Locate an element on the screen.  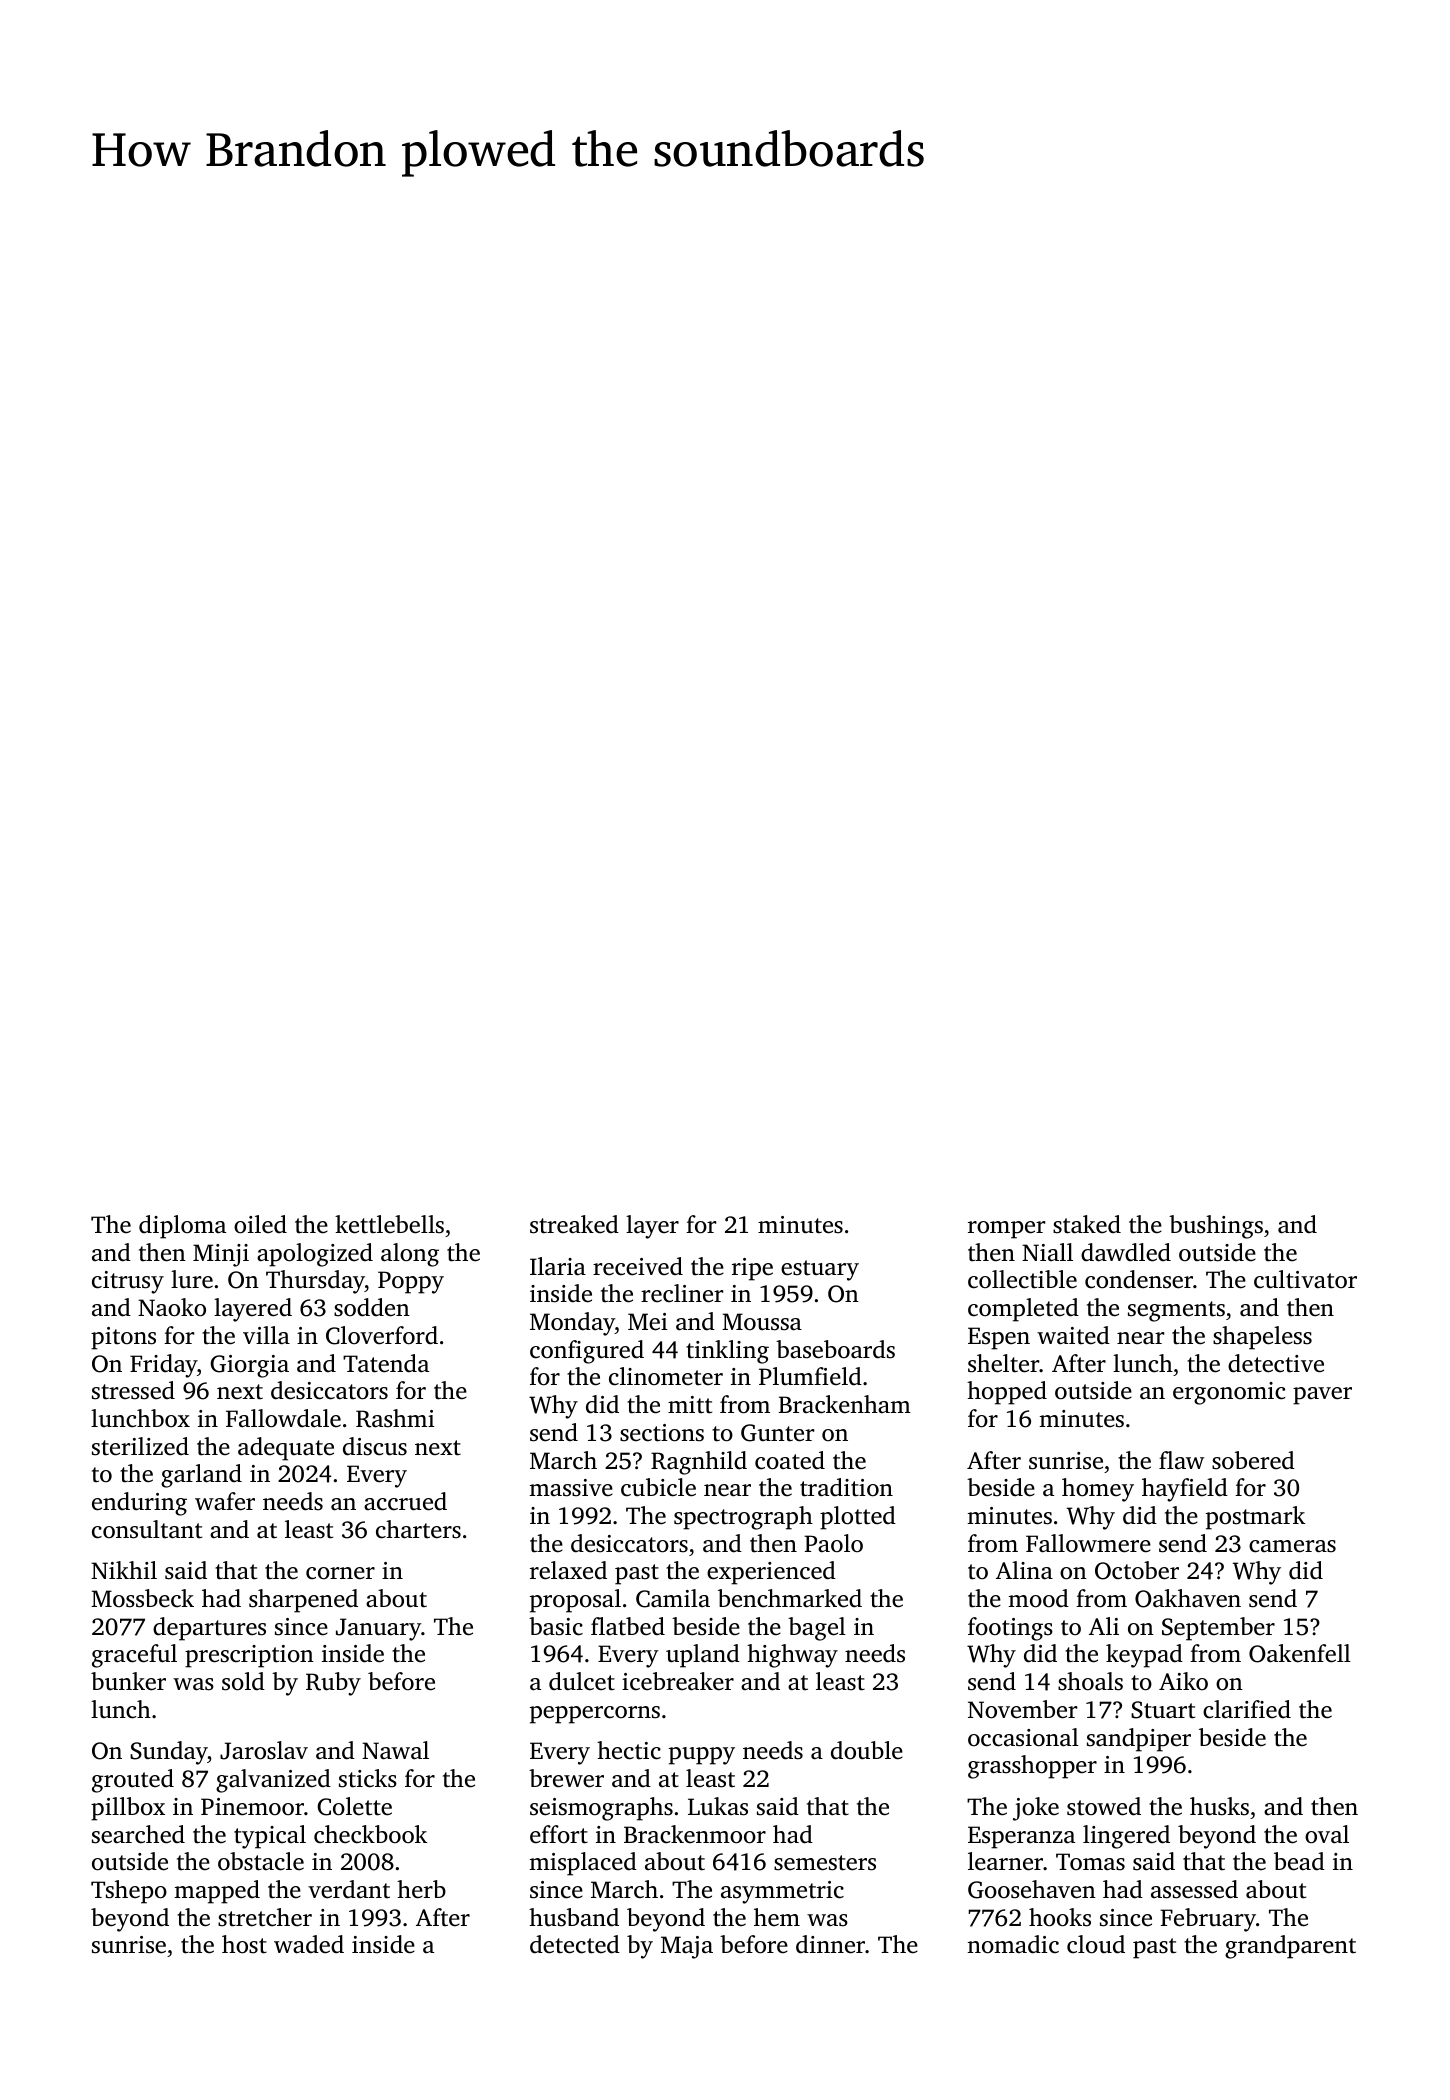
Brackenham is located at coordinates (845, 1404).
